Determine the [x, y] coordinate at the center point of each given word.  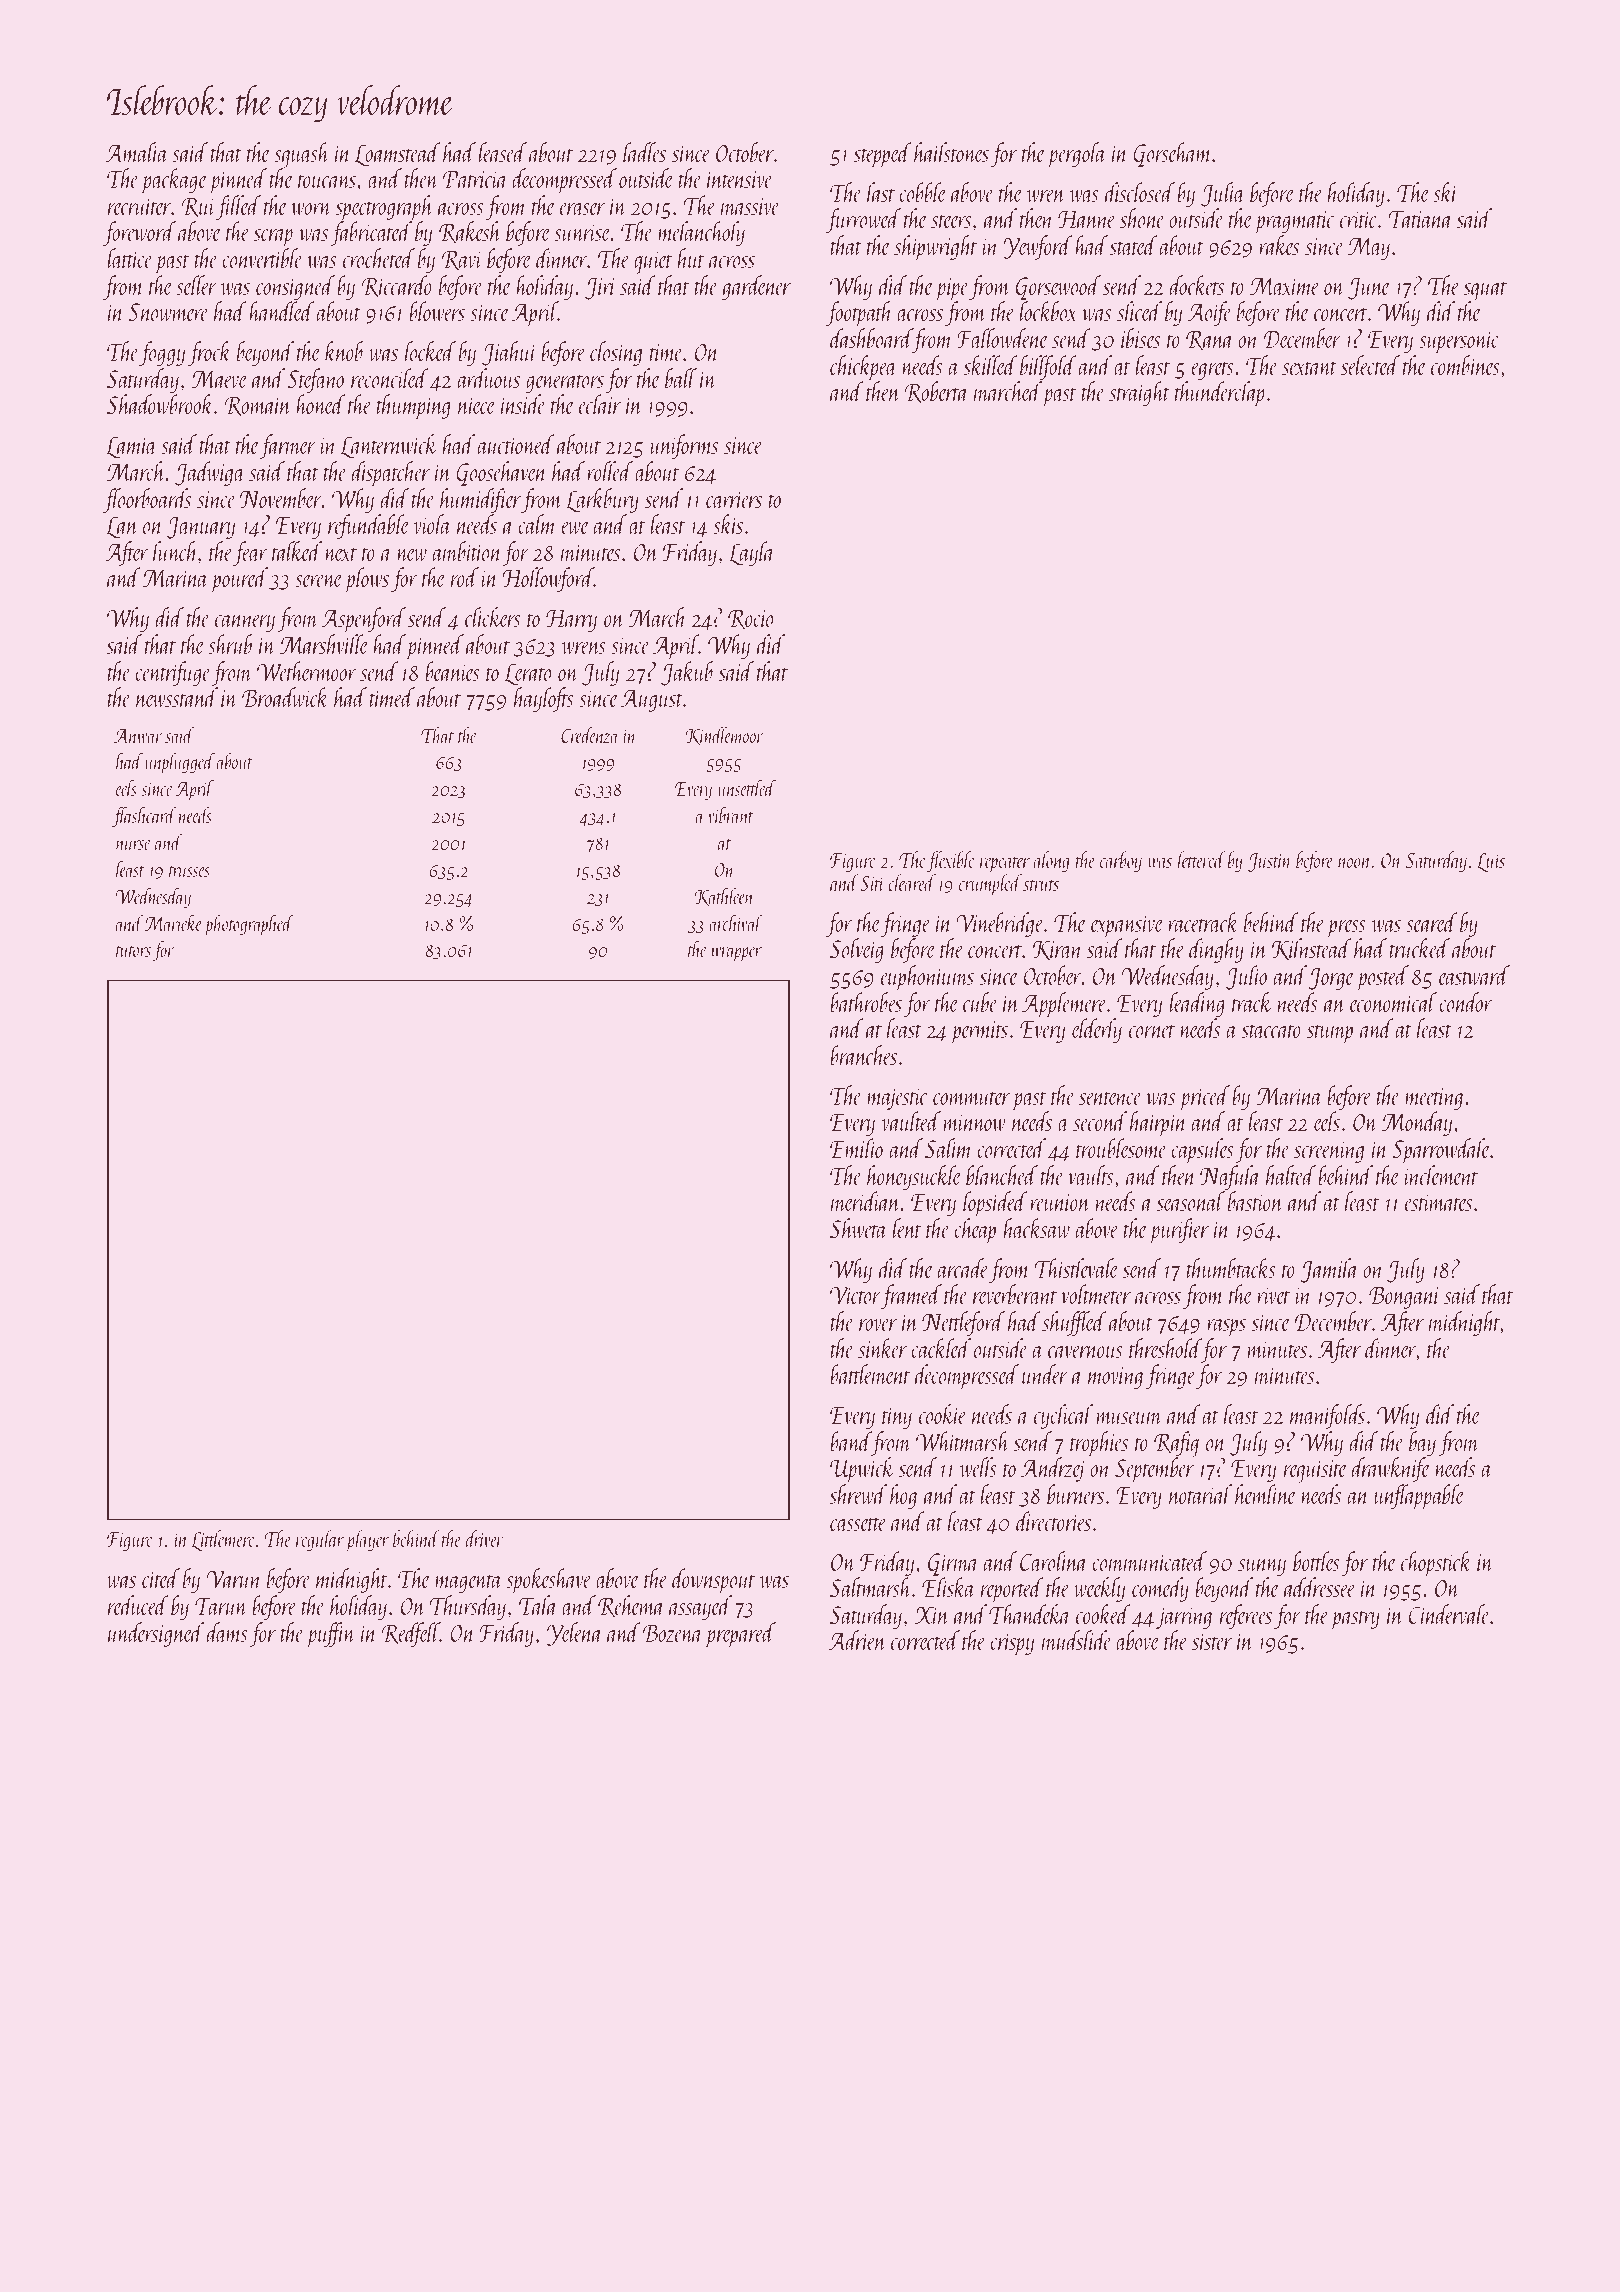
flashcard [144, 817]
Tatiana [1420, 219]
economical [1393, 1002]
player [367, 1541]
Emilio [856, 1148]
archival [736, 923]
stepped [883, 155]
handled [282, 311]
